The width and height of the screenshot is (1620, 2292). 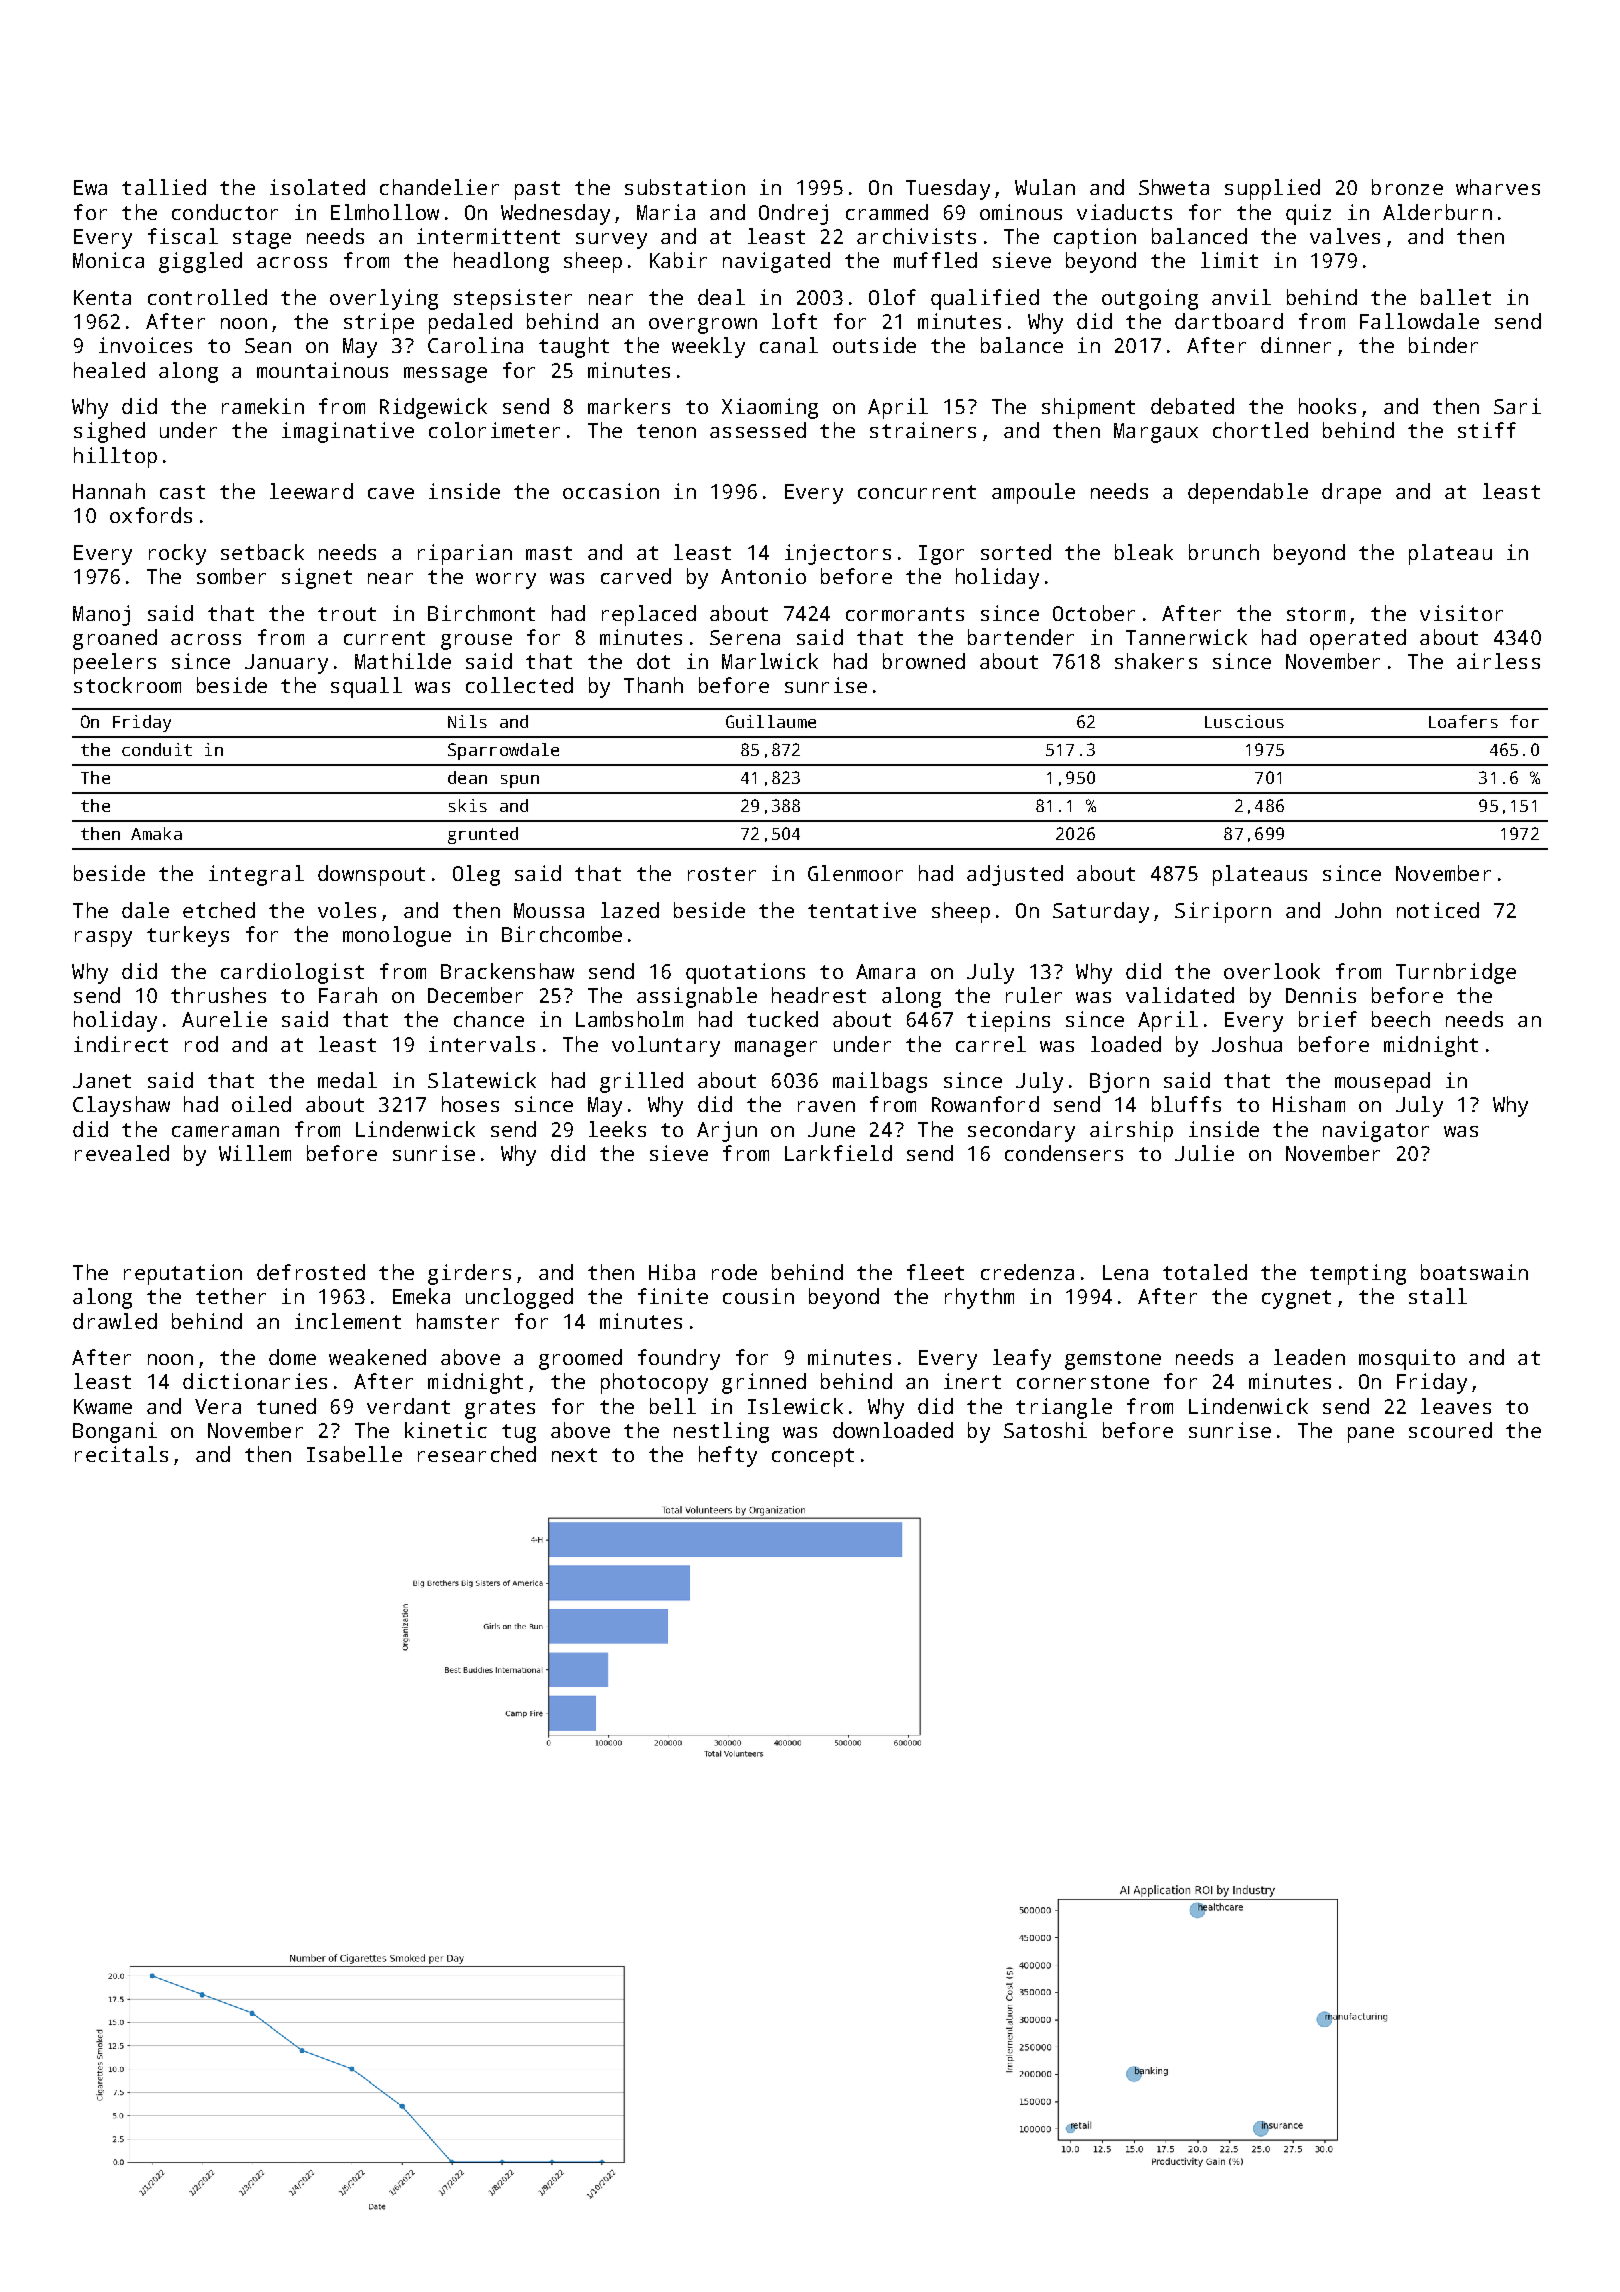 What do you see at coordinates (164, 187) in the screenshot?
I see `tallied` at bounding box center [164, 187].
